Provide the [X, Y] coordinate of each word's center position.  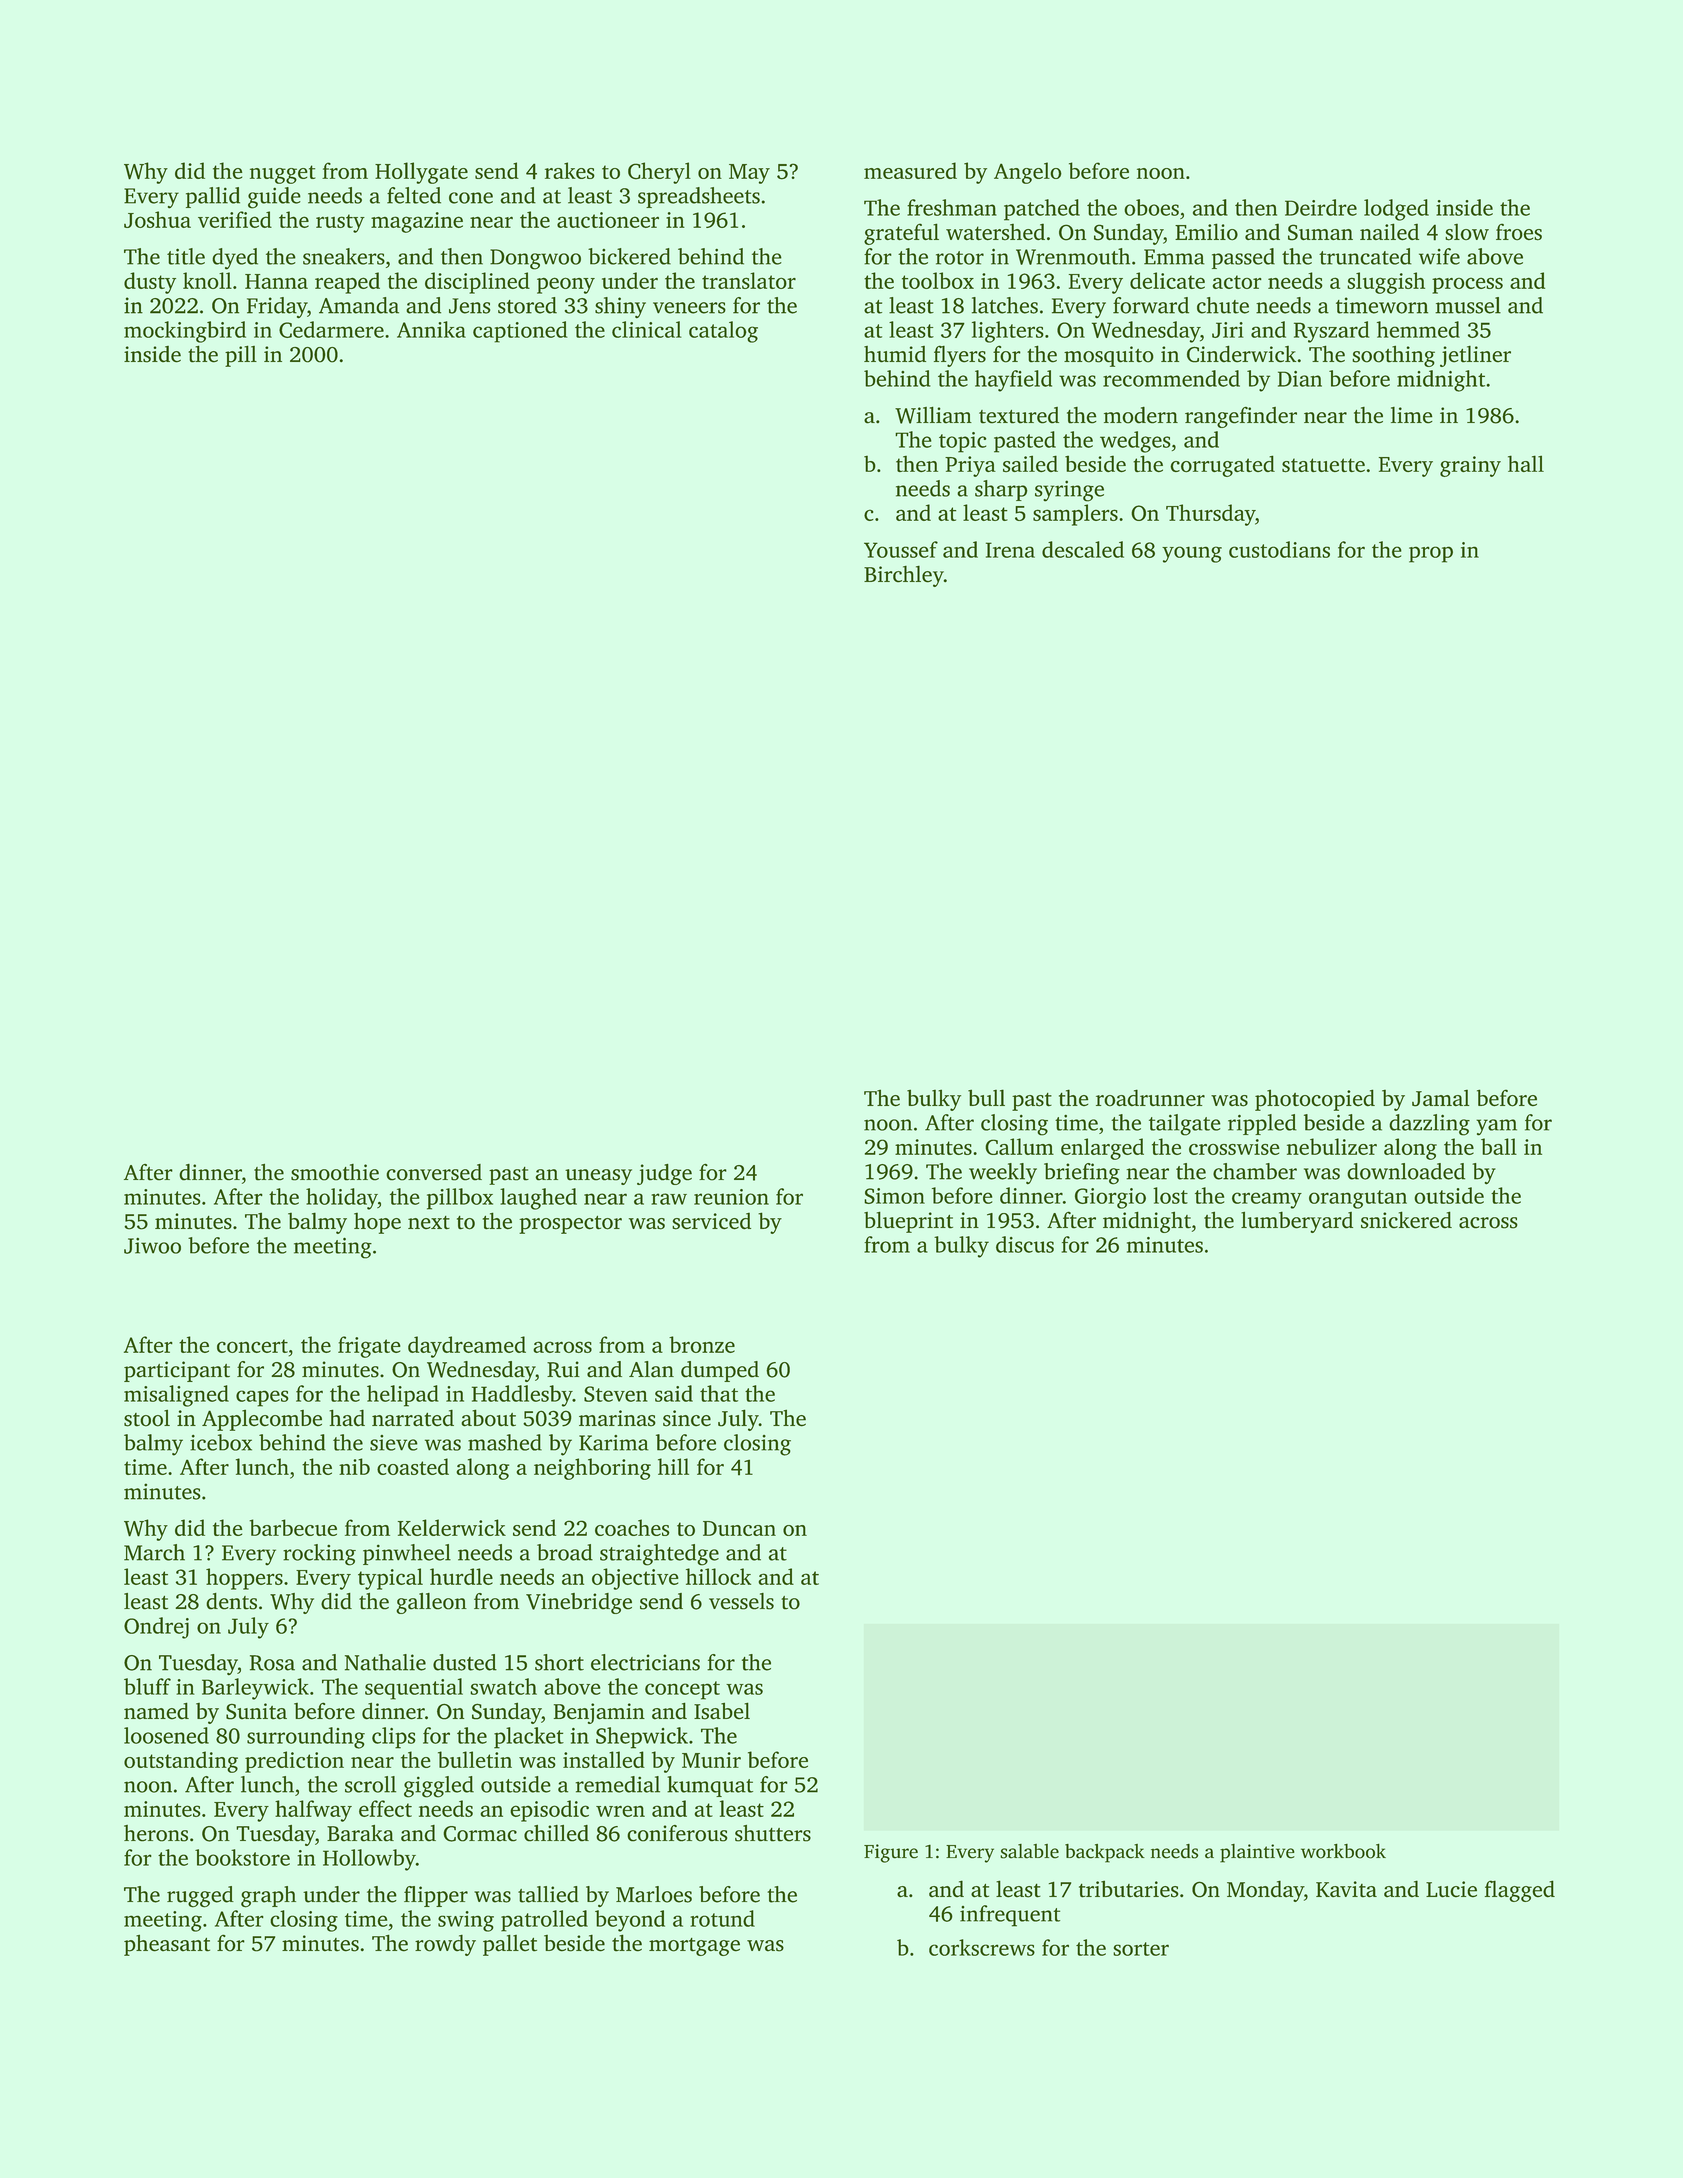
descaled [1083, 549]
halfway [313, 1811]
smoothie [335, 1172]
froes [1519, 232]
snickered [1406, 1220]
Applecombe [262, 1420]
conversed [434, 1172]
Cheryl [659, 173]
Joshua [157, 219]
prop [1431, 554]
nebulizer [1332, 1146]
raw [669, 1199]
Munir [711, 1760]
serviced [711, 1221]
